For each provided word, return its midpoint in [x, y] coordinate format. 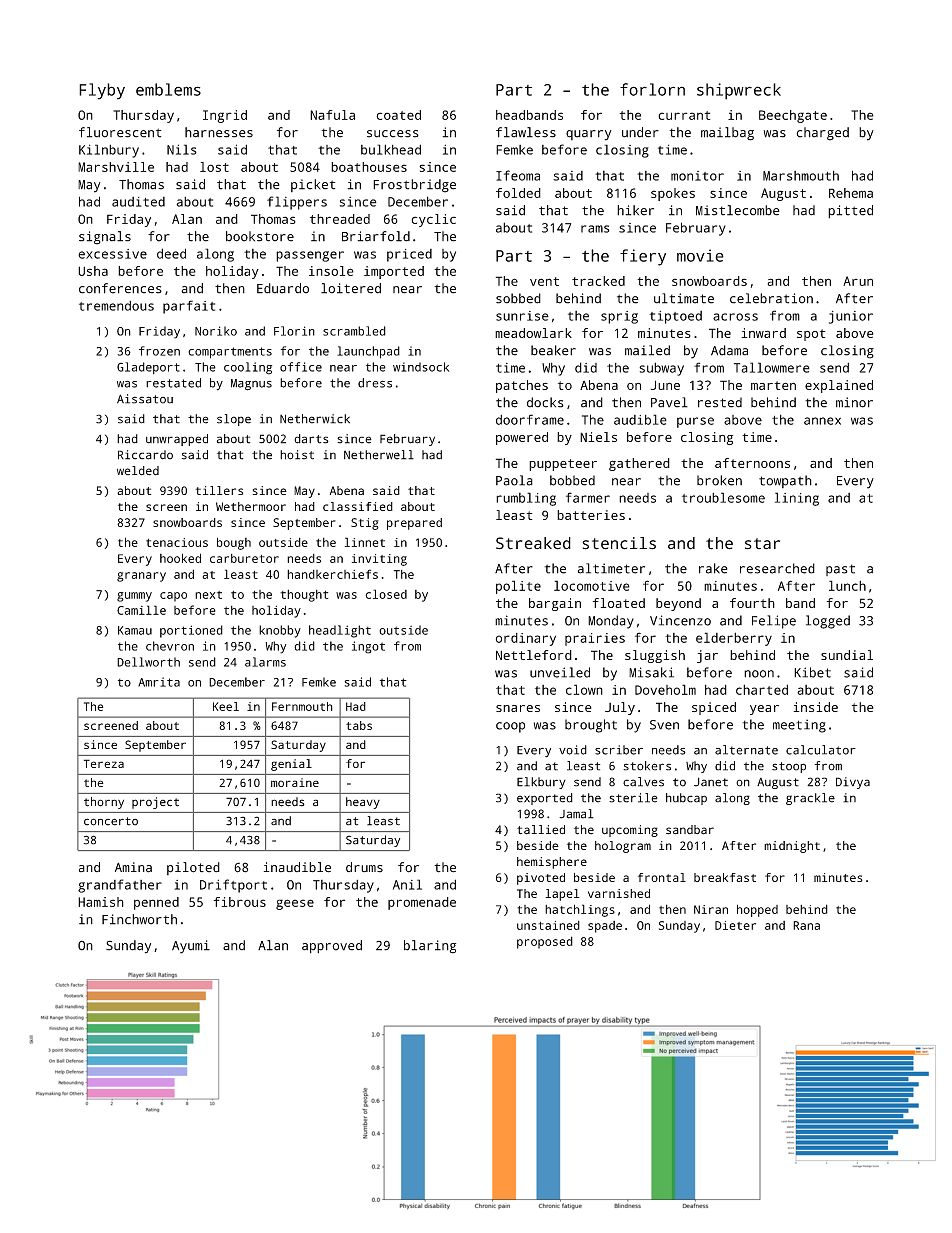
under [640, 132]
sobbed [518, 298]
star [762, 544]
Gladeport [148, 368]
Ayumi [191, 947]
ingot [368, 647]
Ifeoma [518, 175]
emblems [168, 89]
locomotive [592, 585]
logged [828, 622]
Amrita [159, 682]
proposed [545, 942]
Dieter [735, 925]
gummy [134, 597]
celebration [771, 298]
